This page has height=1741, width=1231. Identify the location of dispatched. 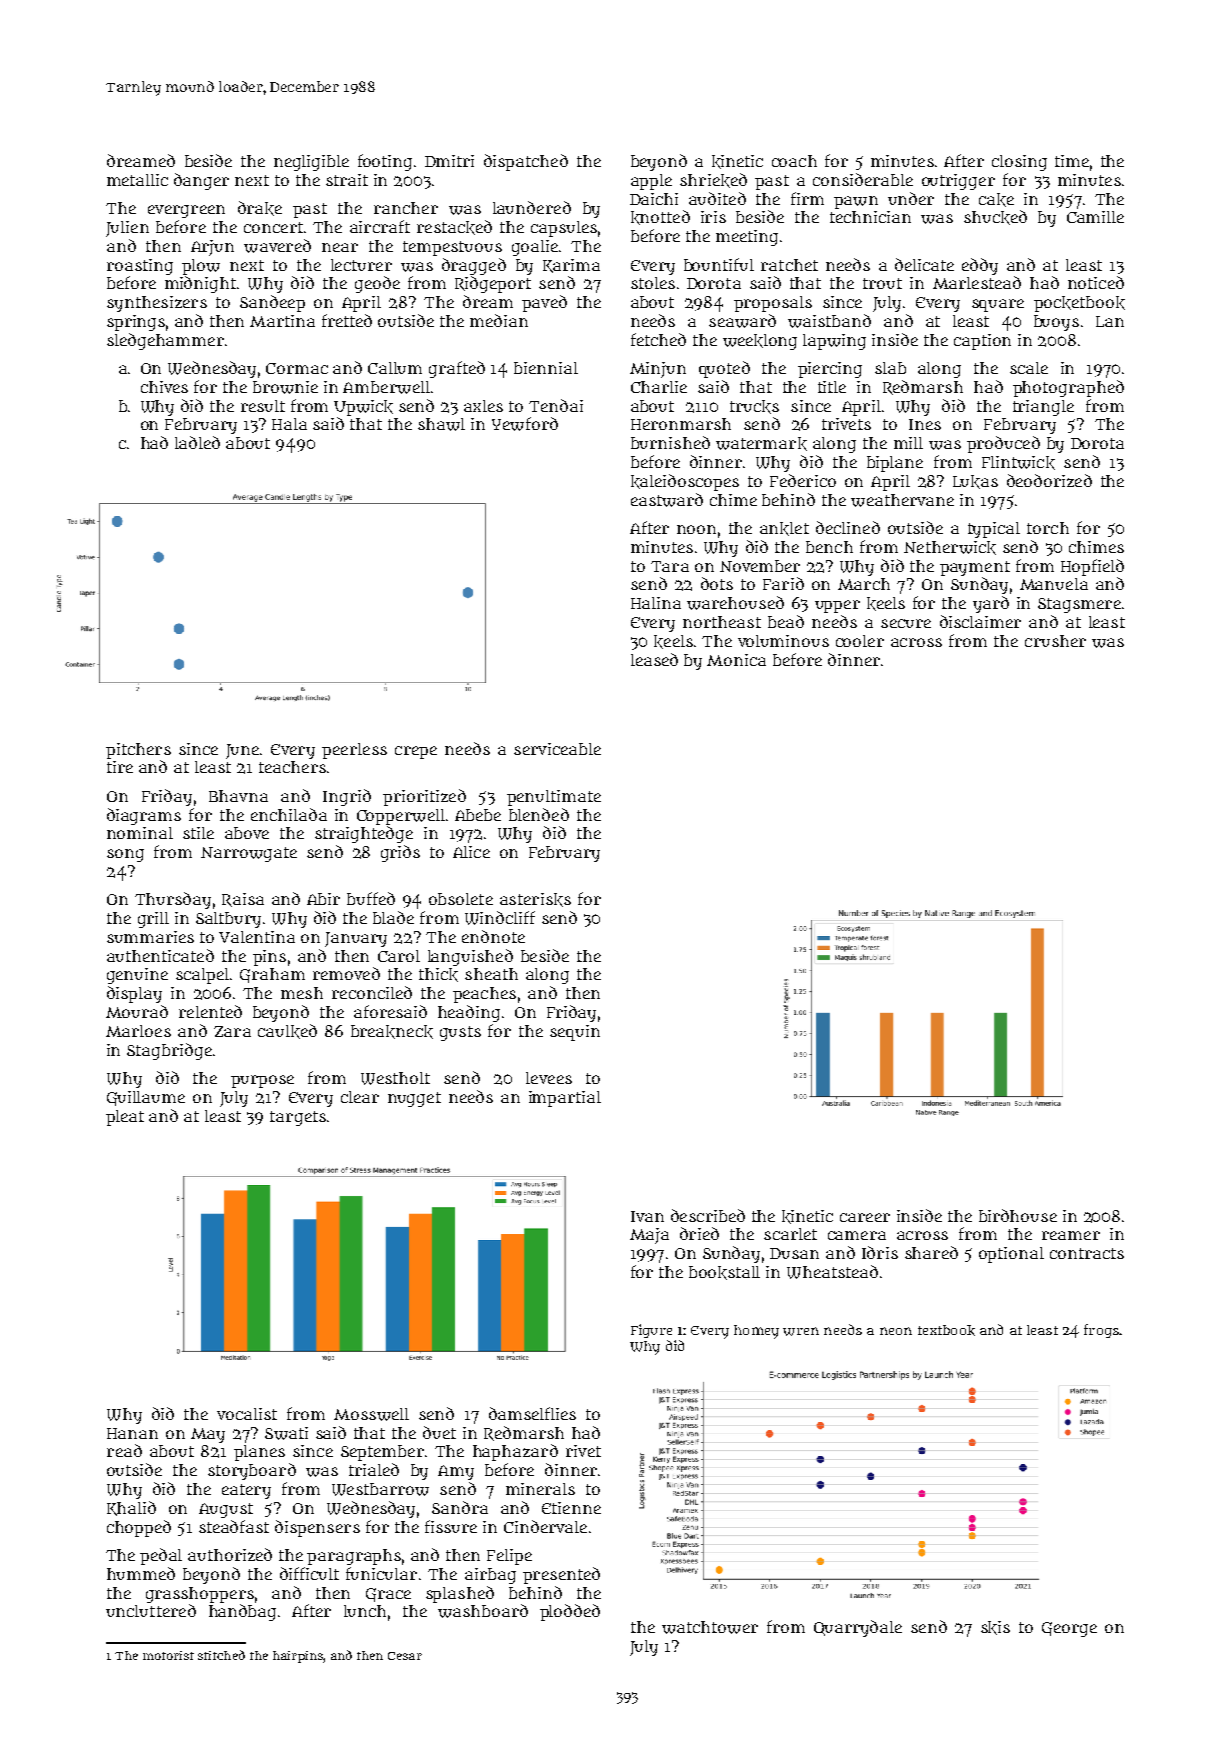
(526, 162).
